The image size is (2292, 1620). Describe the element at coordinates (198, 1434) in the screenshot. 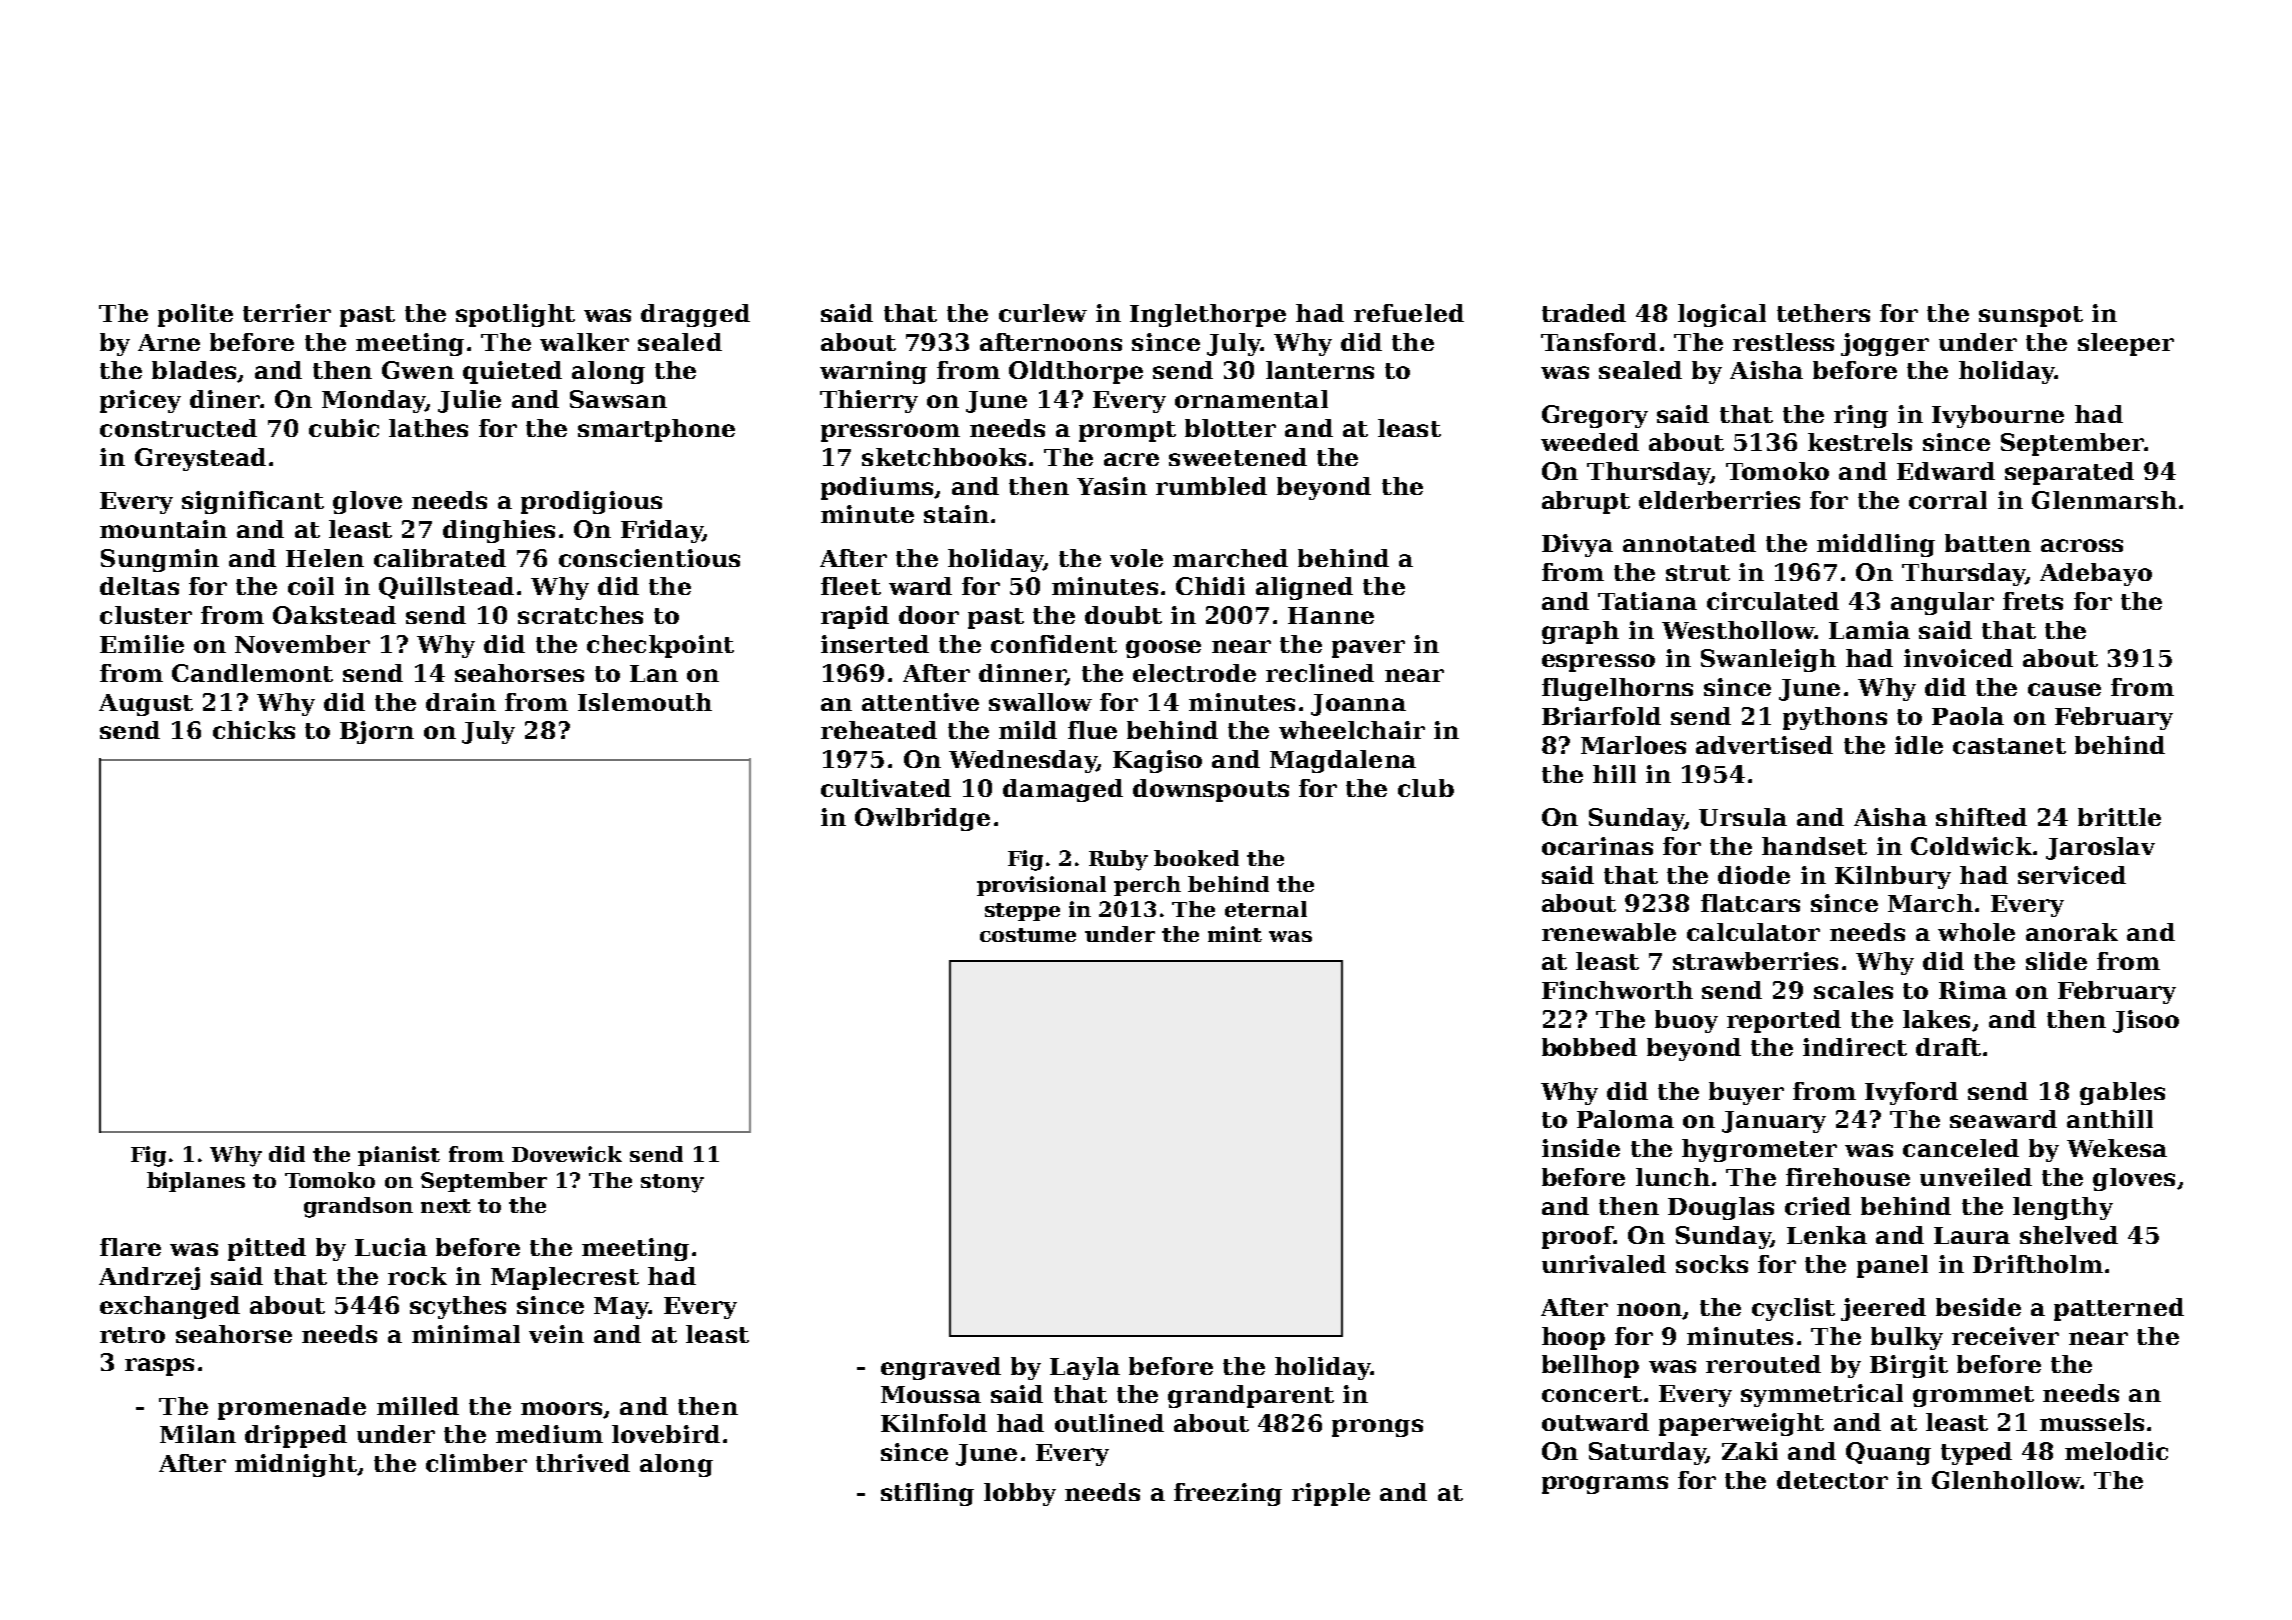

I see `Milan` at that location.
